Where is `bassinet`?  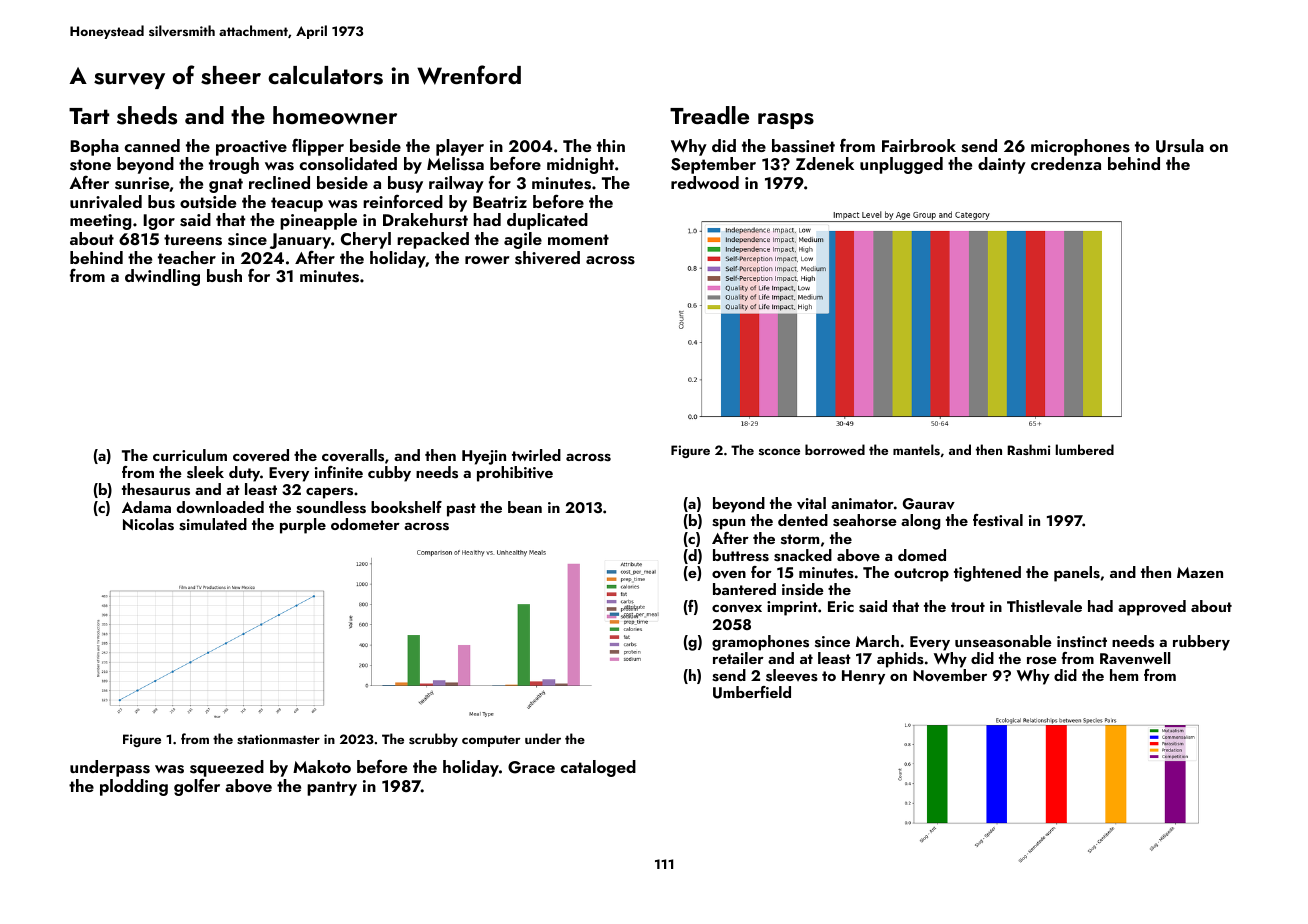
bassinet is located at coordinates (803, 146).
